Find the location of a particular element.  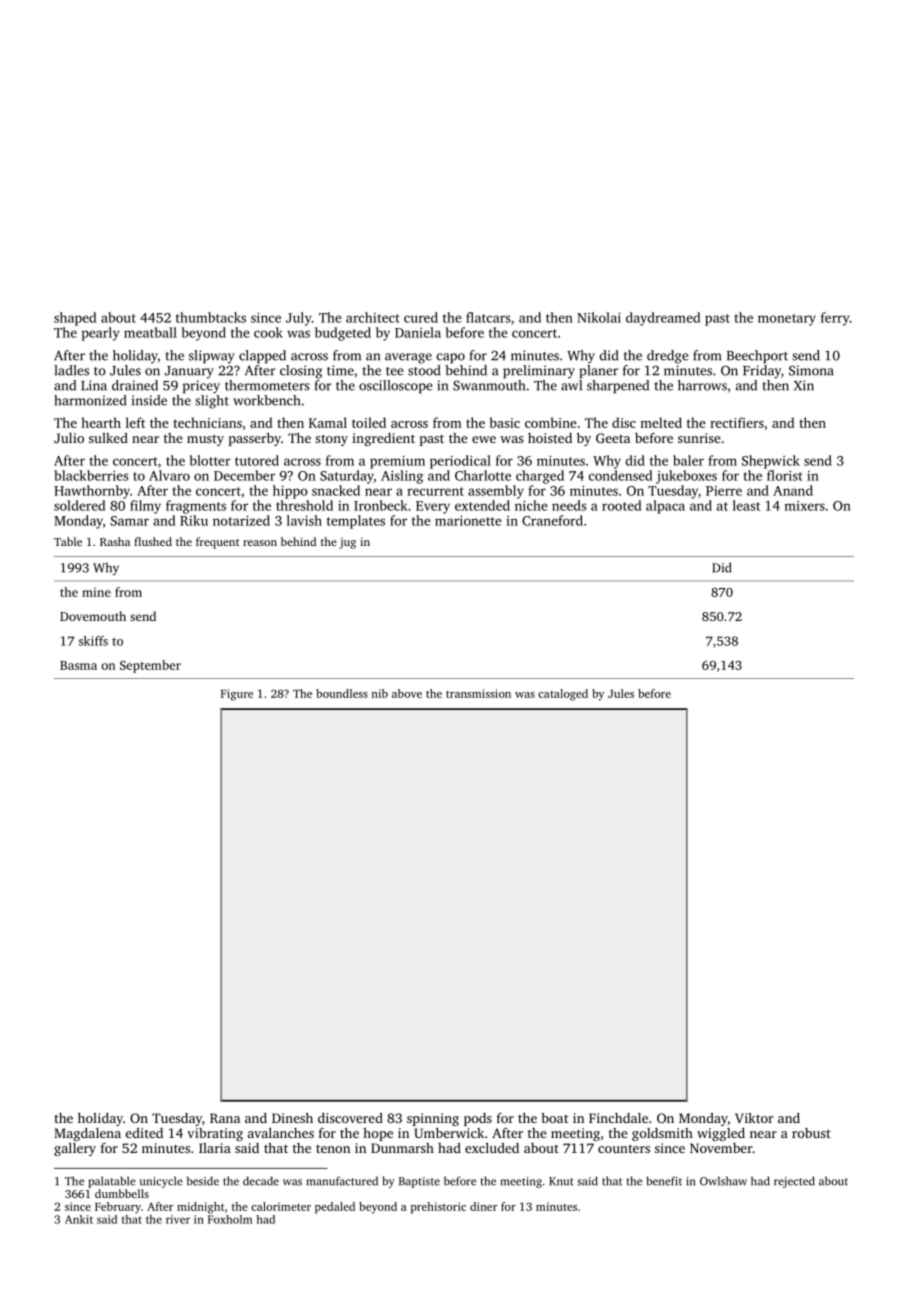

alpaca is located at coordinates (665, 507).
